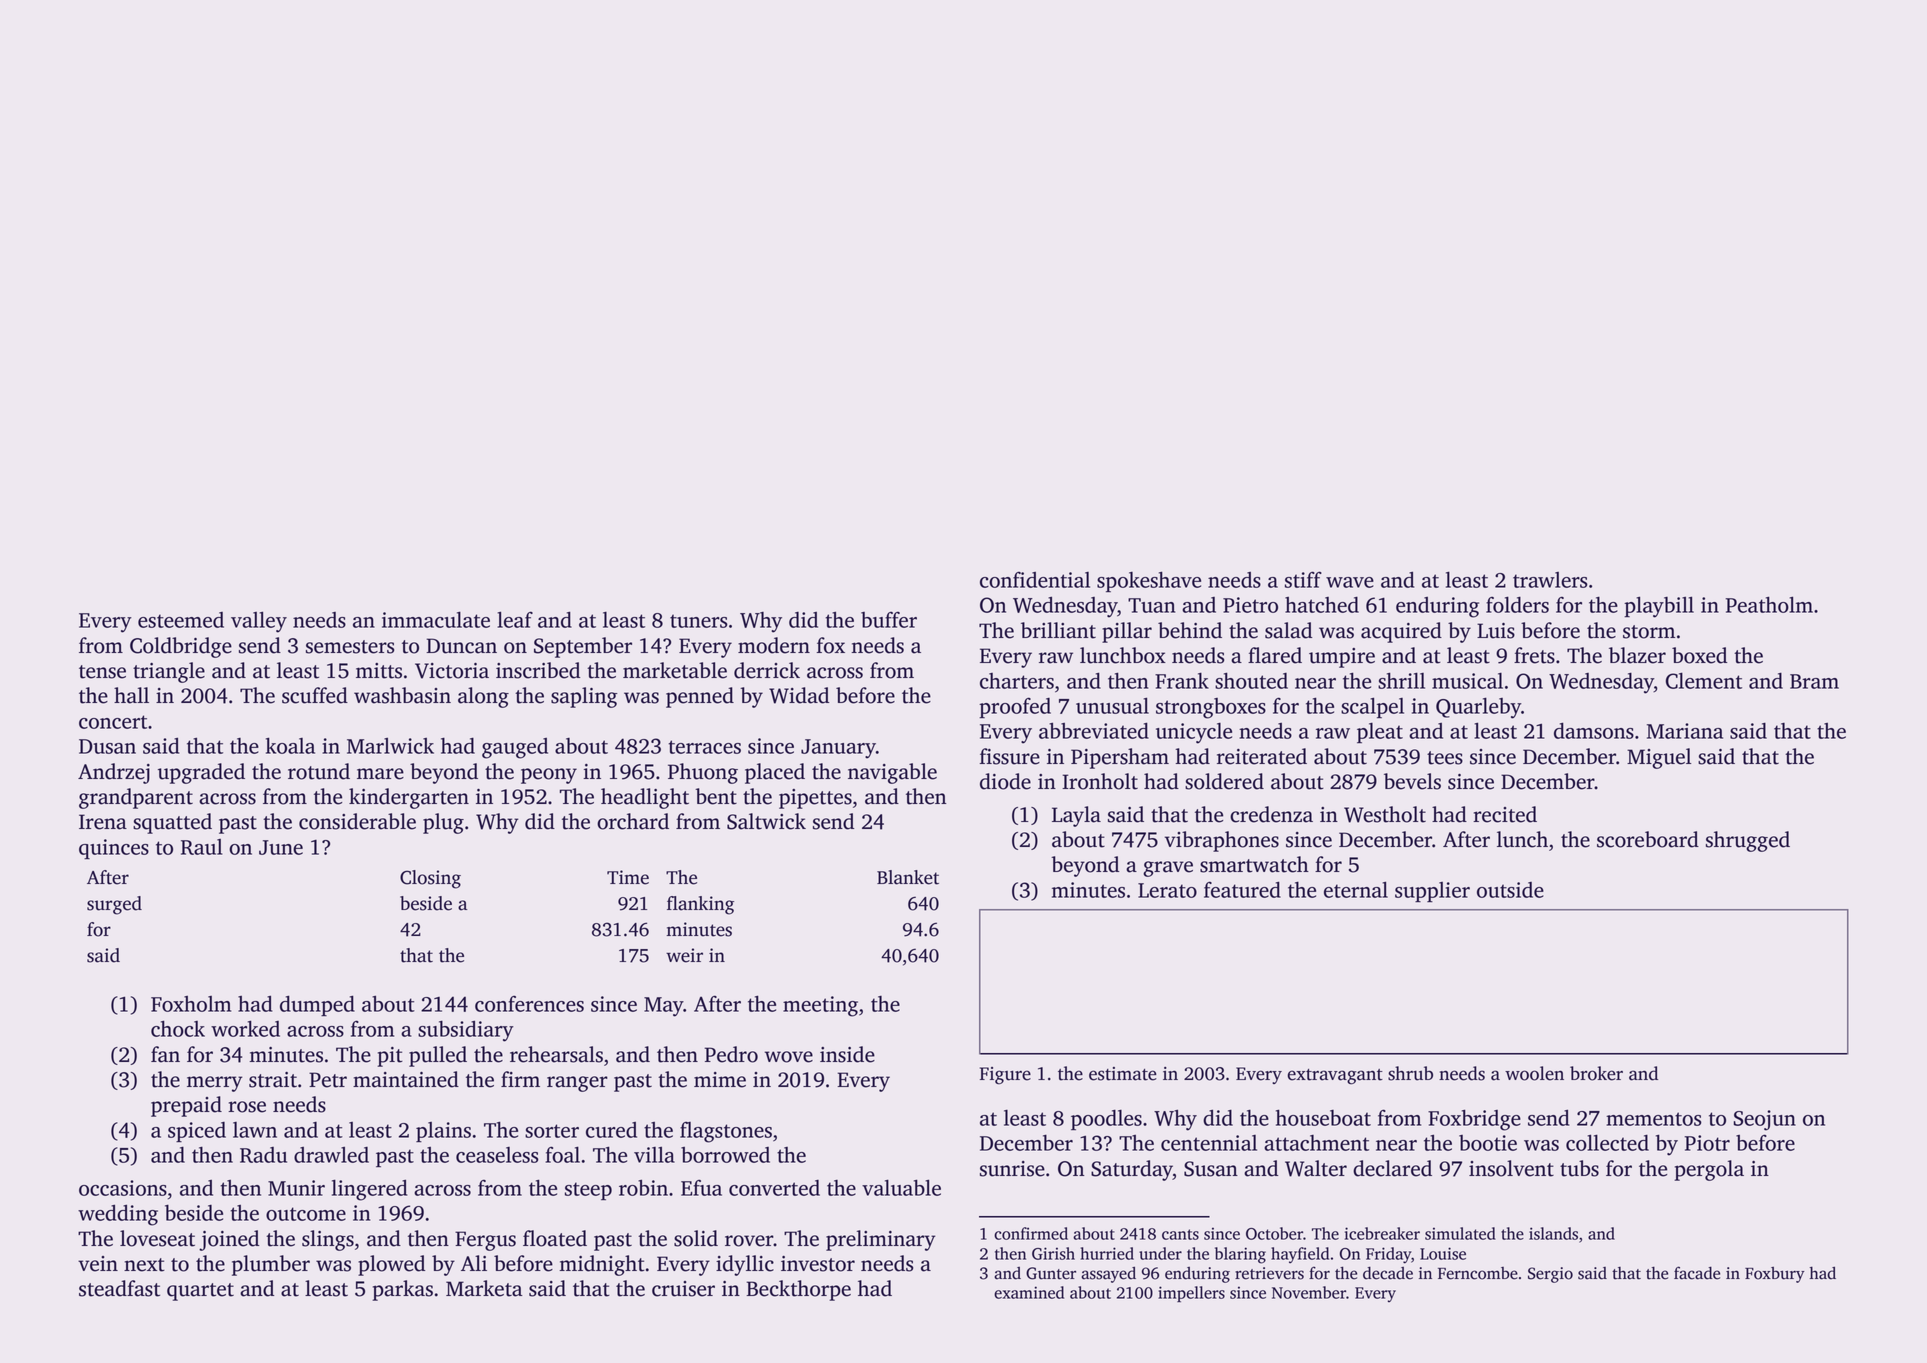 This page has height=1363, width=1927. I want to click on facade, so click(1697, 1273).
